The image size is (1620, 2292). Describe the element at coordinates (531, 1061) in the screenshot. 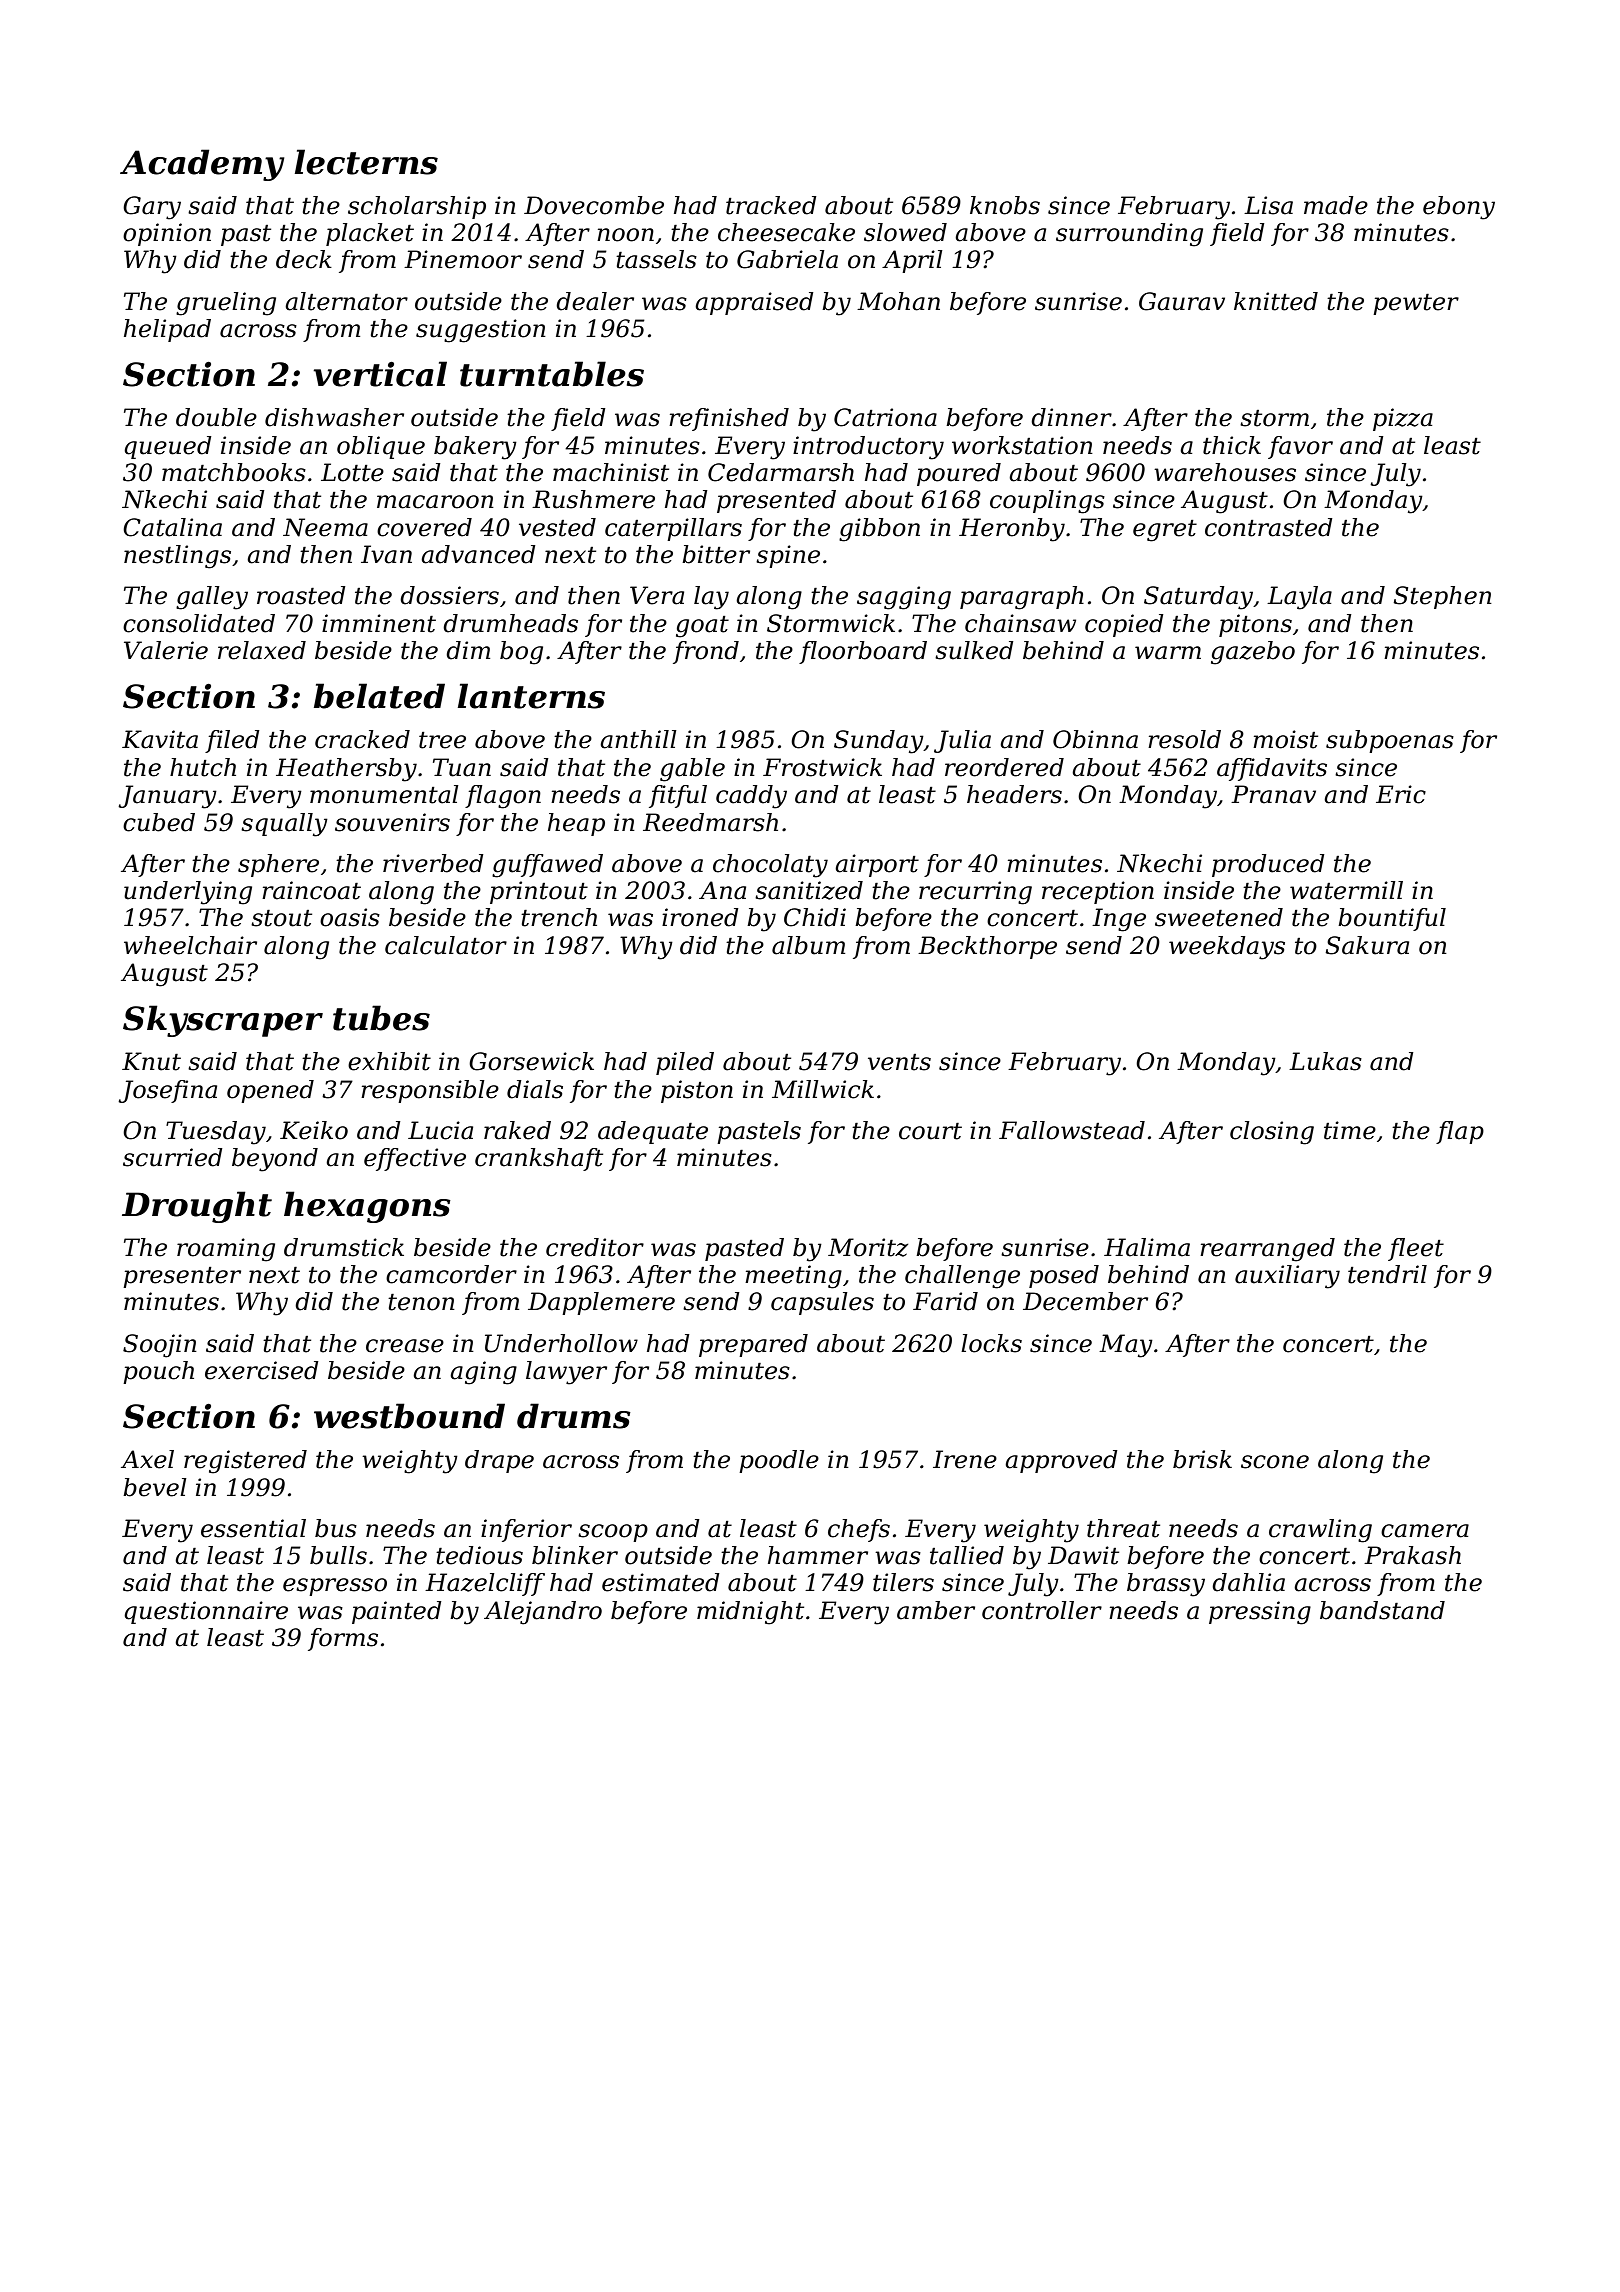

I see `Gorsewick` at that location.
